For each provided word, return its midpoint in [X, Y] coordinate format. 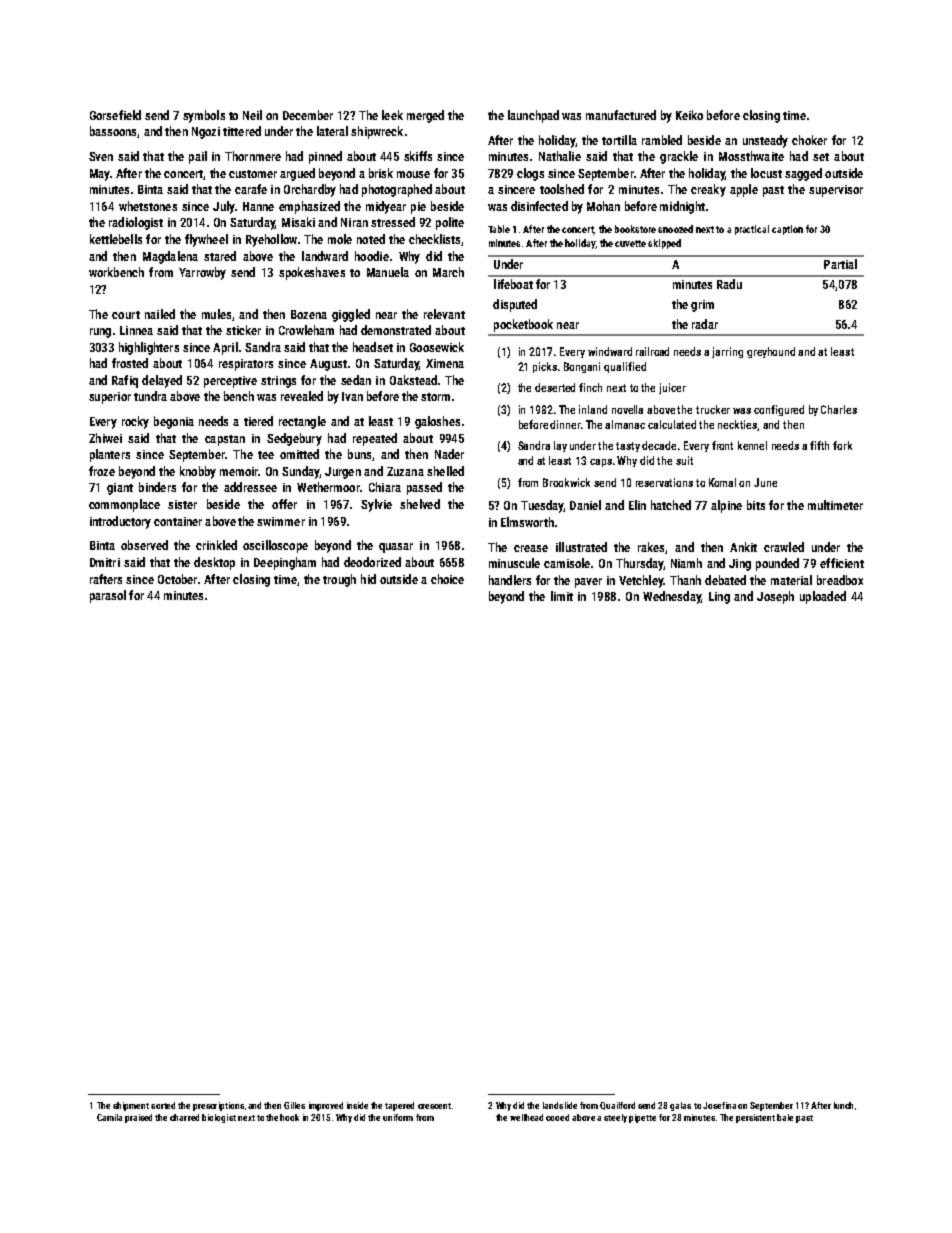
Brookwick [566, 482]
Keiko [689, 115]
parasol [108, 596]
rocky [135, 422]
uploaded [823, 597]
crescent [434, 1106]
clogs [530, 174]
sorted [163, 1105]
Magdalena [170, 257]
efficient [842, 563]
